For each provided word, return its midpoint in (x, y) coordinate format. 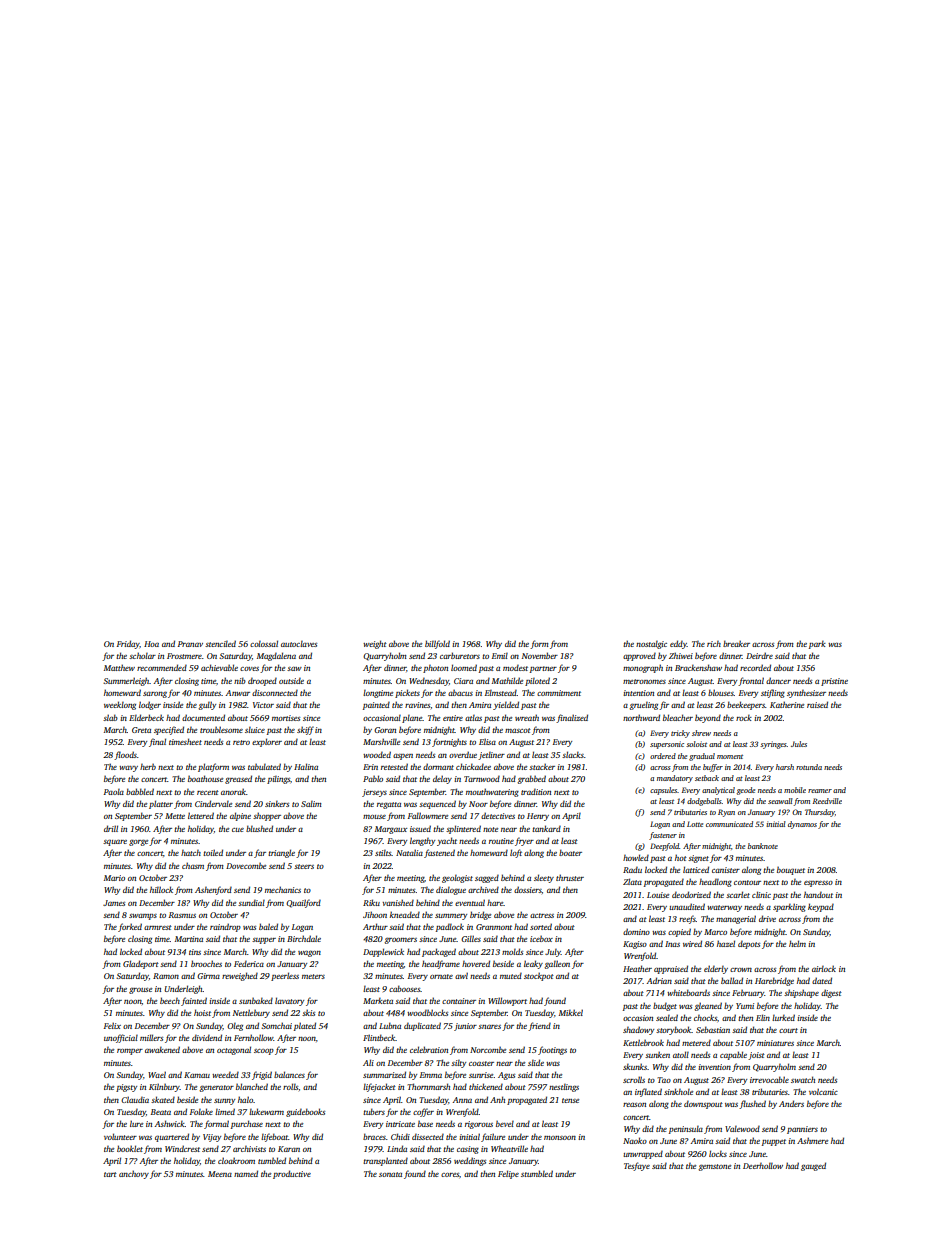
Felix (112, 1025)
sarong (155, 694)
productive (292, 1174)
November (540, 655)
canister (726, 870)
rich (714, 644)
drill (111, 828)
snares (489, 1027)
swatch (803, 1079)
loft (516, 853)
